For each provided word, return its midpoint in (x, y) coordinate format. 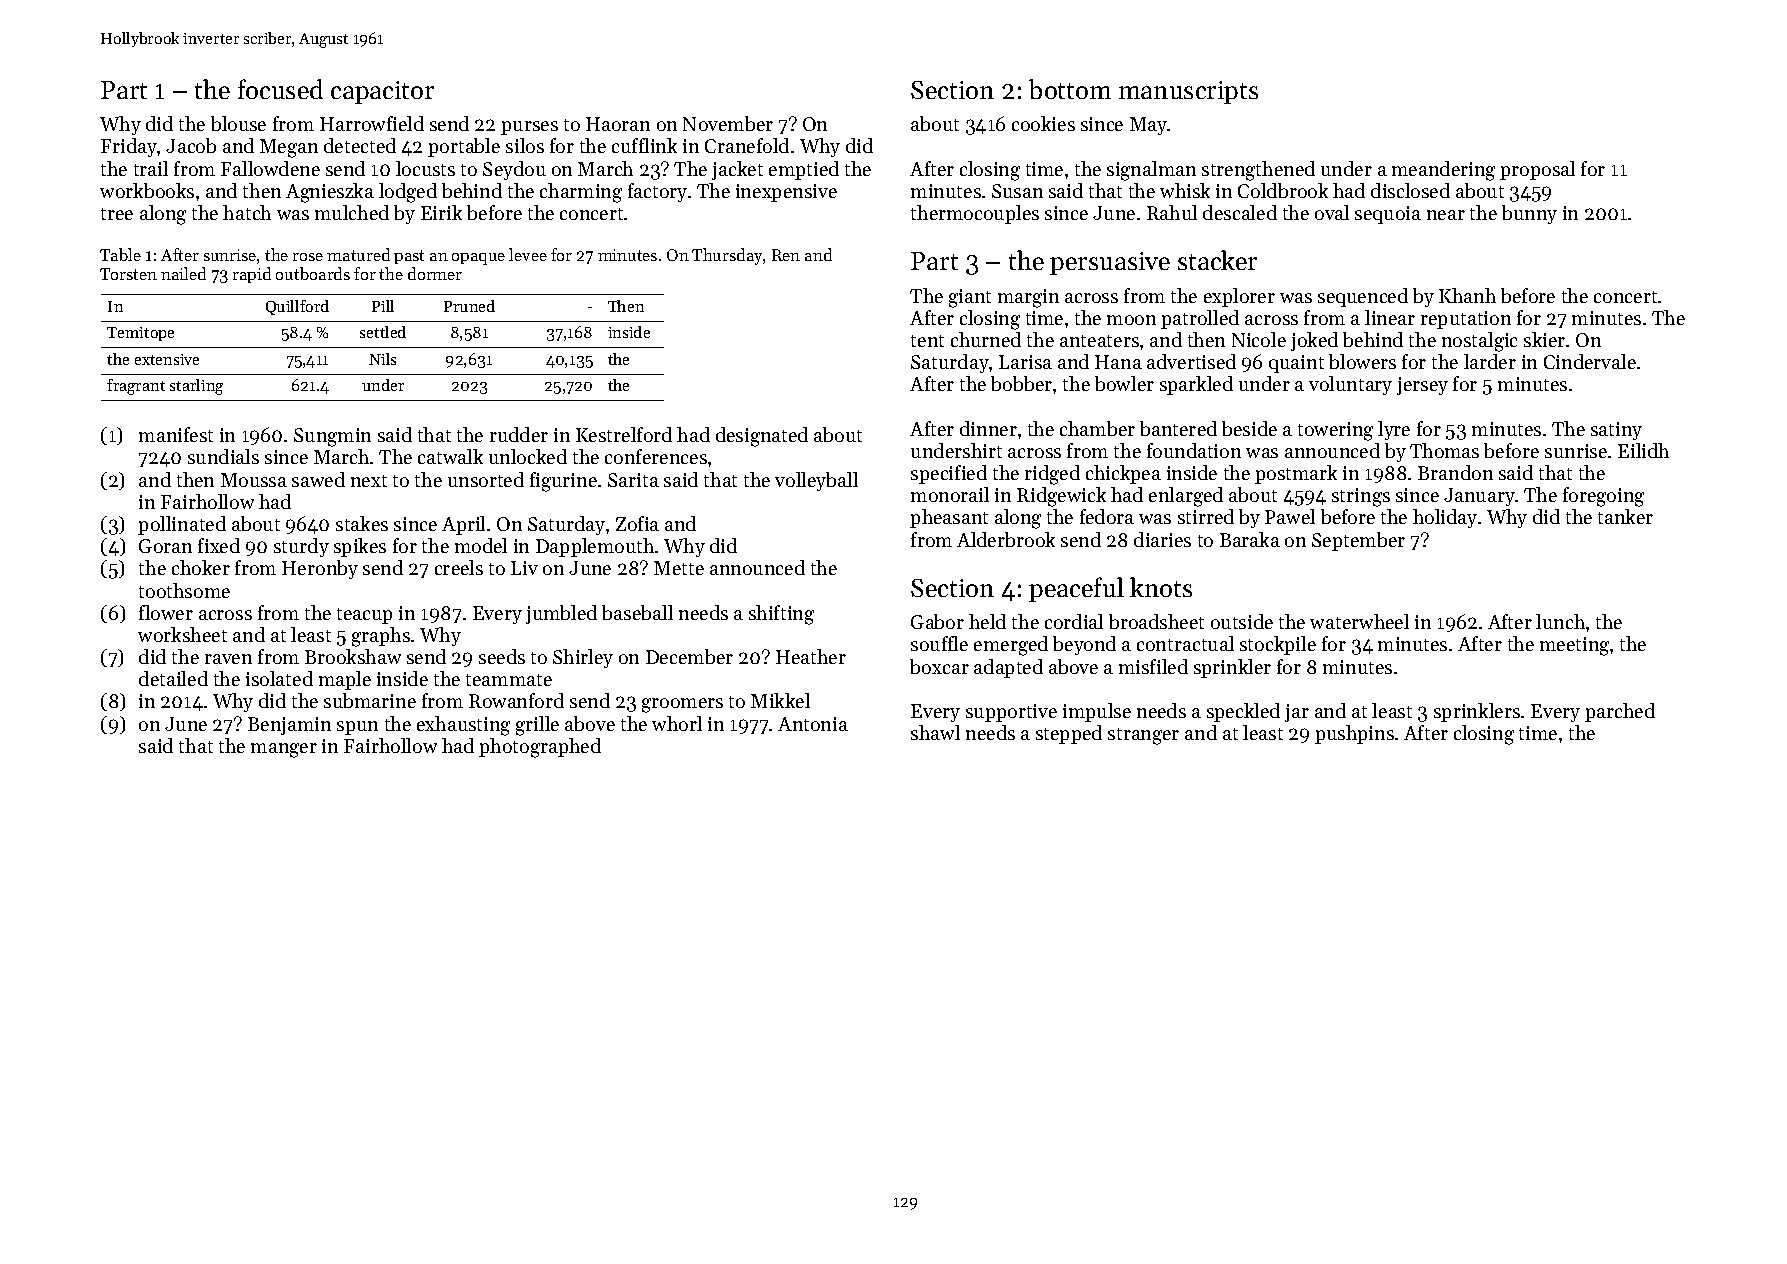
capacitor (382, 92)
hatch (247, 212)
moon (1131, 320)
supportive (1011, 713)
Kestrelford (624, 434)
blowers (1362, 361)
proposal (1537, 170)
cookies (1043, 123)
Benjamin (289, 726)
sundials (223, 456)
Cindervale (1590, 361)
